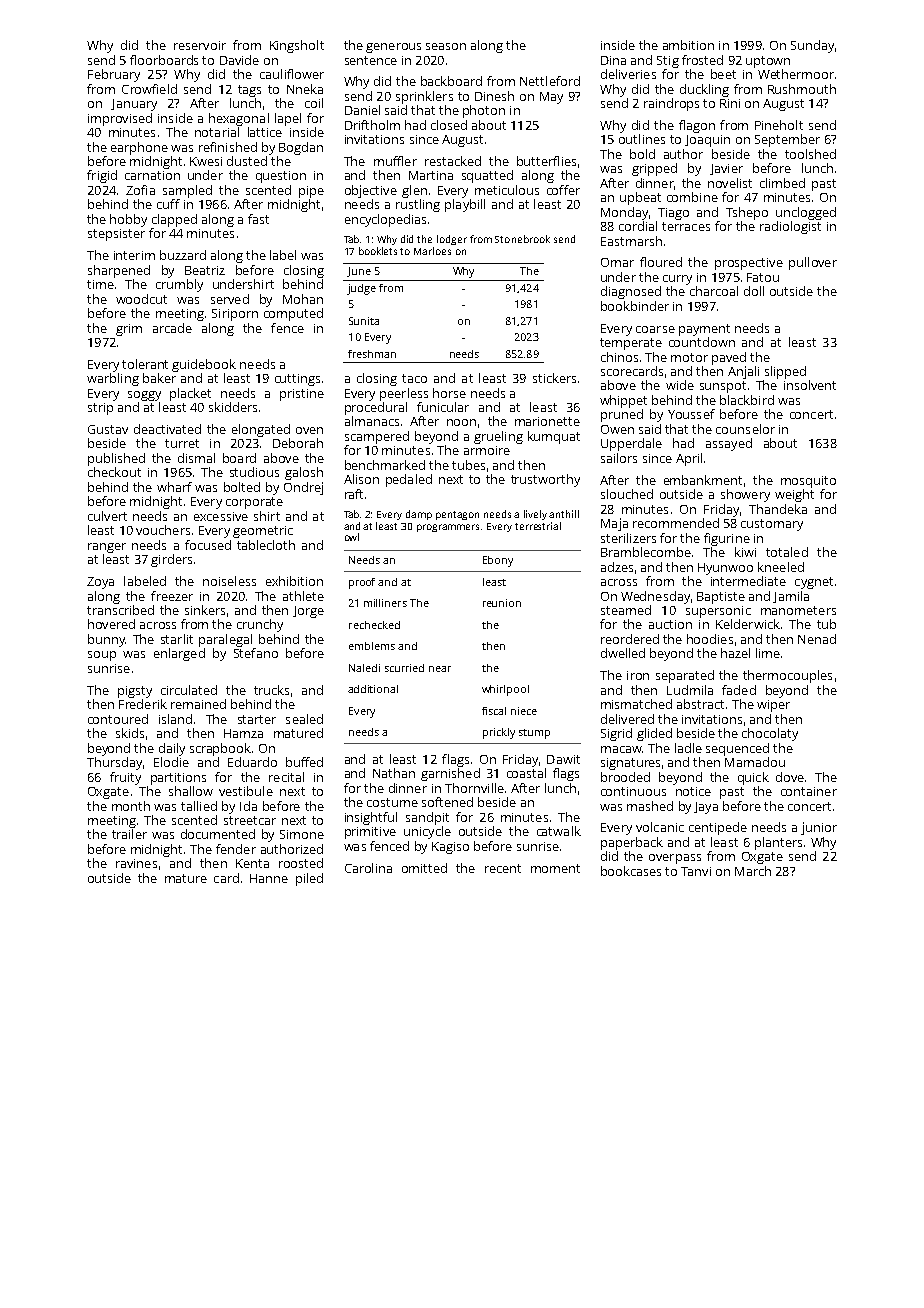 The image size is (924, 1308). I want to click on ranger, so click(107, 548).
